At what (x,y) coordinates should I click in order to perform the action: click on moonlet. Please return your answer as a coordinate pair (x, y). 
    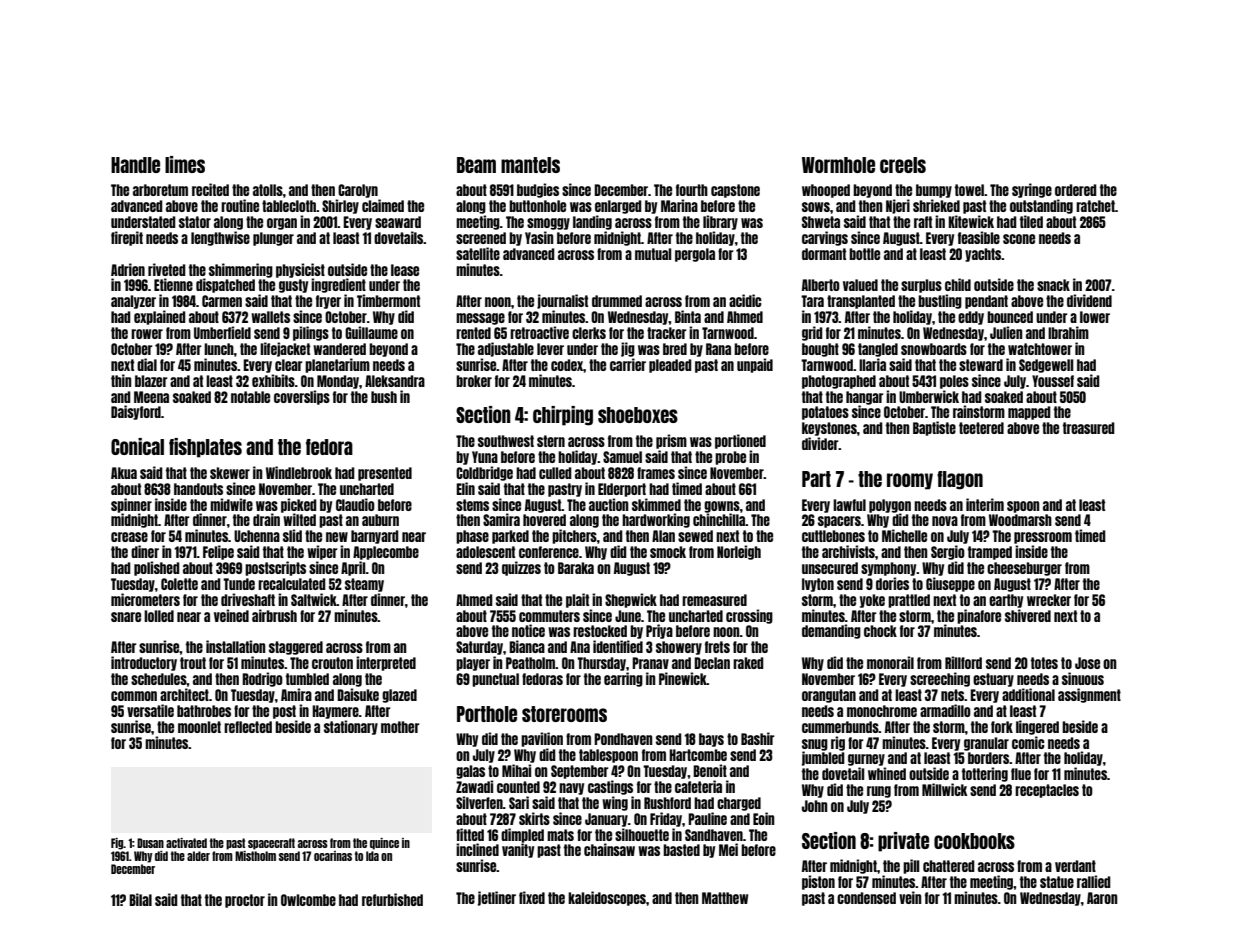
    Looking at the image, I should click on (199, 727).
